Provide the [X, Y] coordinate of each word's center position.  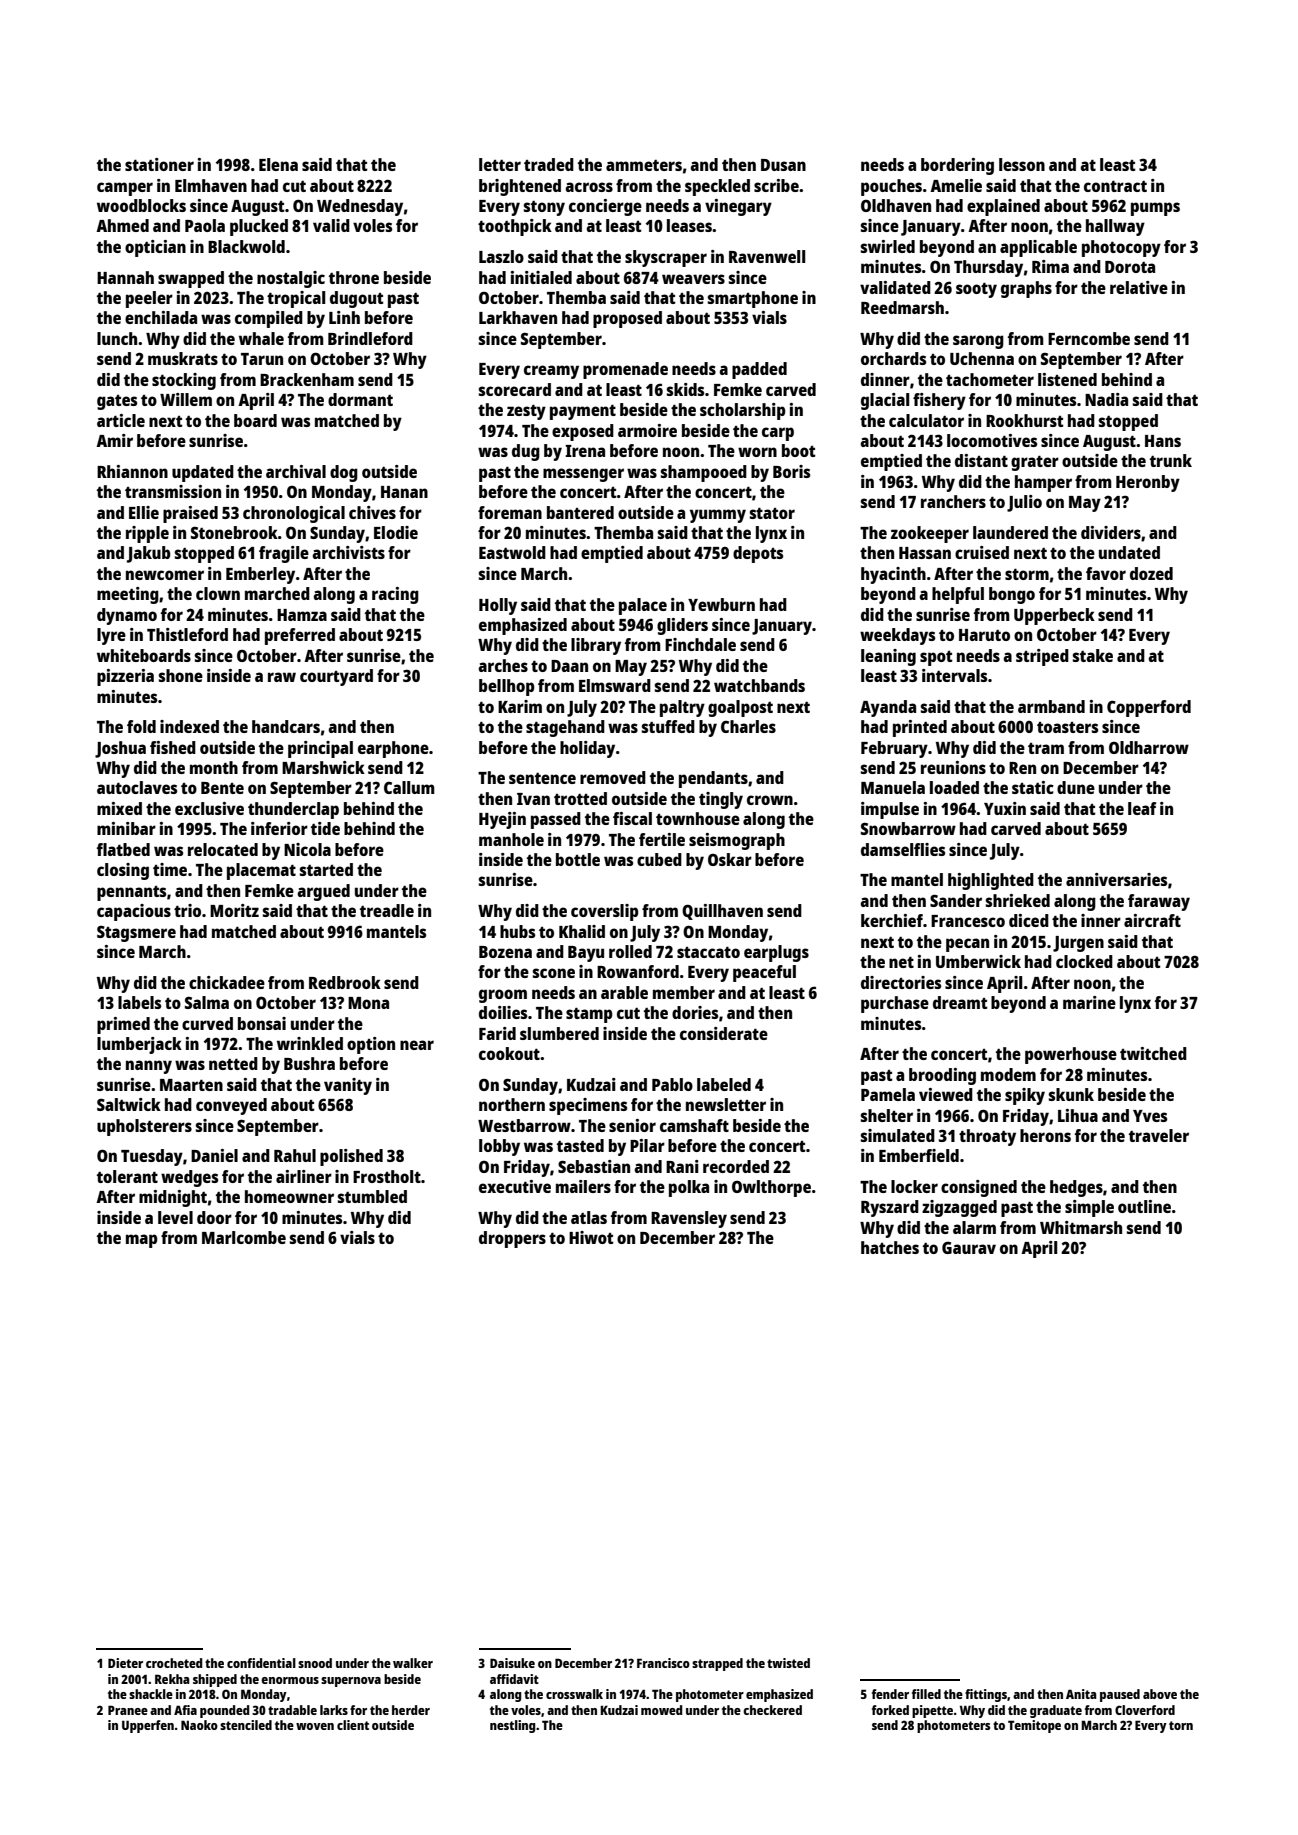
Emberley [260, 575]
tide [325, 828]
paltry [682, 708]
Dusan [783, 165]
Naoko [199, 1725]
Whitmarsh [1081, 1227]
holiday [587, 749]
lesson [1022, 164]
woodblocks [141, 205]
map [142, 1241]
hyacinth [893, 575]
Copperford [1149, 708]
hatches [890, 1247]
